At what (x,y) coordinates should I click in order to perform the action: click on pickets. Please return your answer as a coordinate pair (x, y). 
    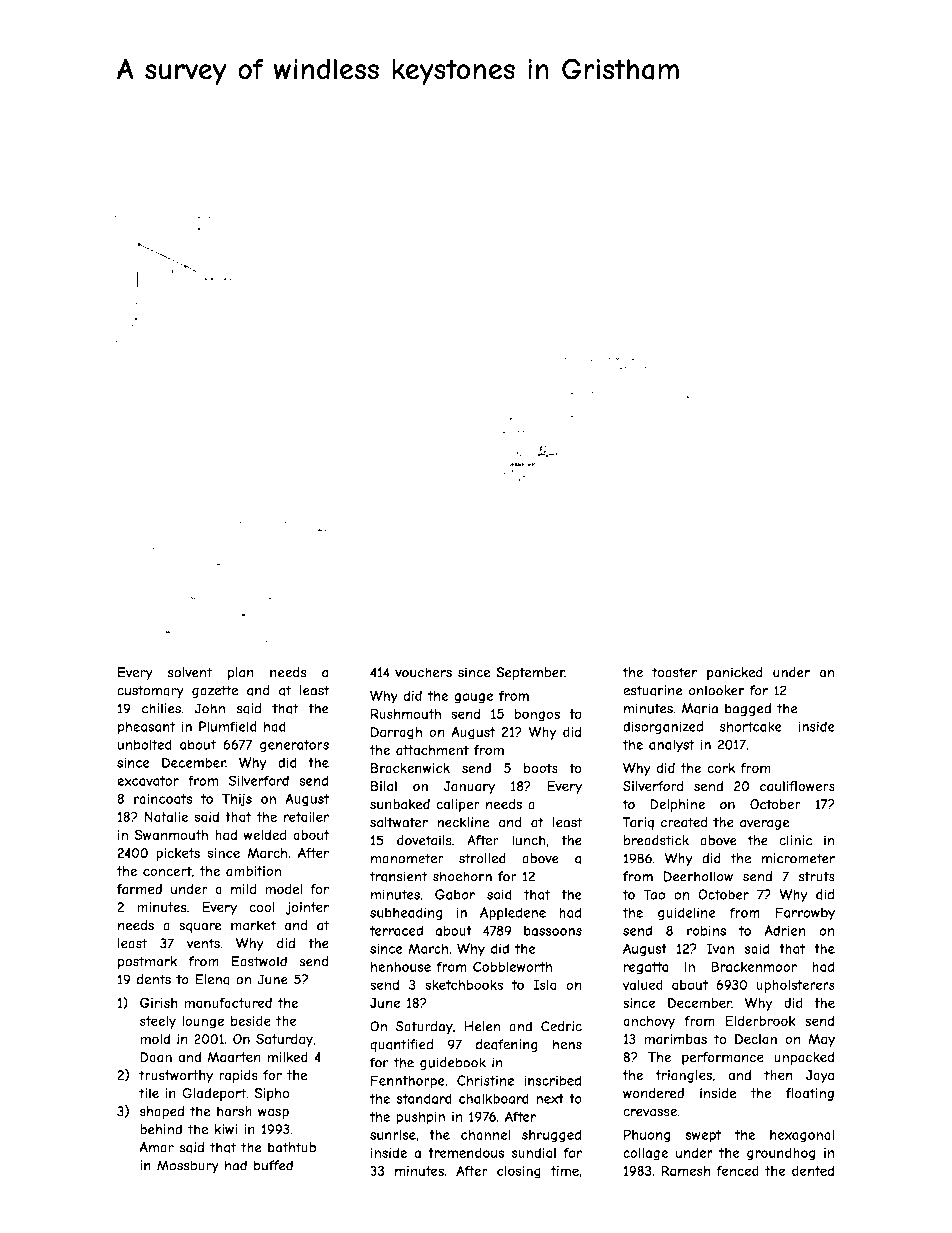
    Looking at the image, I should click on (178, 854).
